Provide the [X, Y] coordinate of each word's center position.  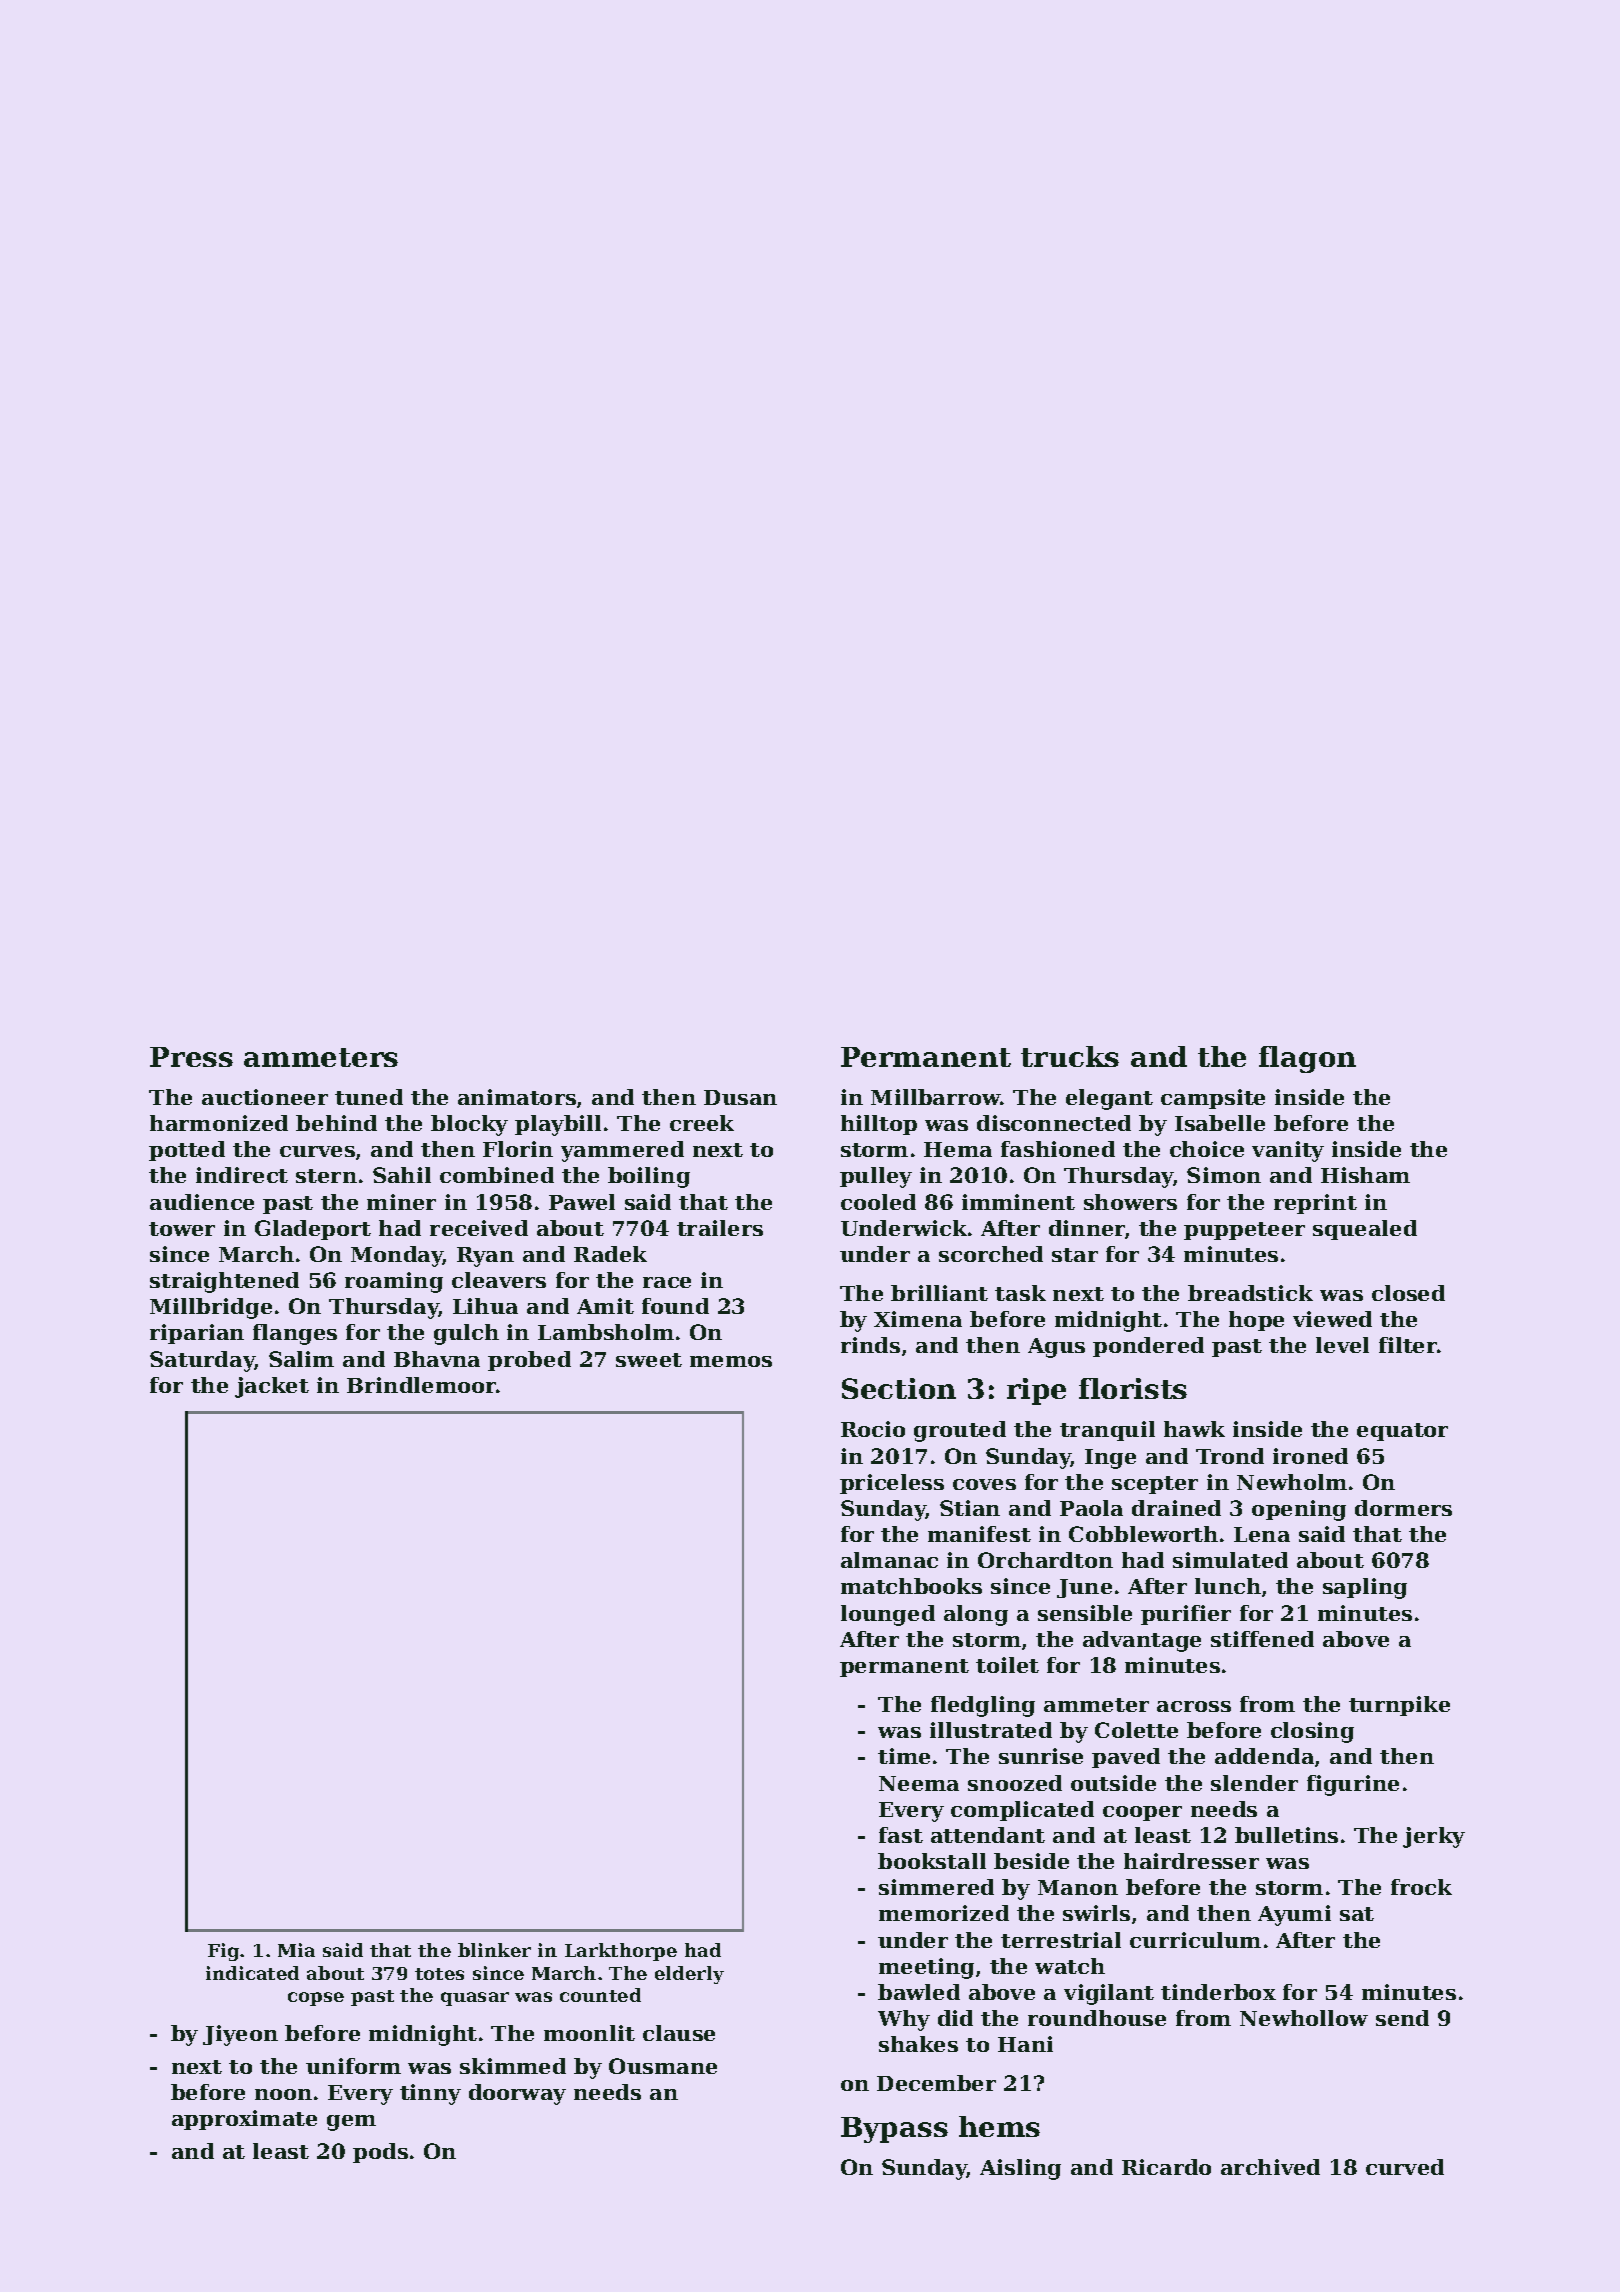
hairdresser [1191, 1861]
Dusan [740, 1097]
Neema [919, 1783]
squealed [1365, 1230]
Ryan [485, 1257]
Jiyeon [240, 2035]
